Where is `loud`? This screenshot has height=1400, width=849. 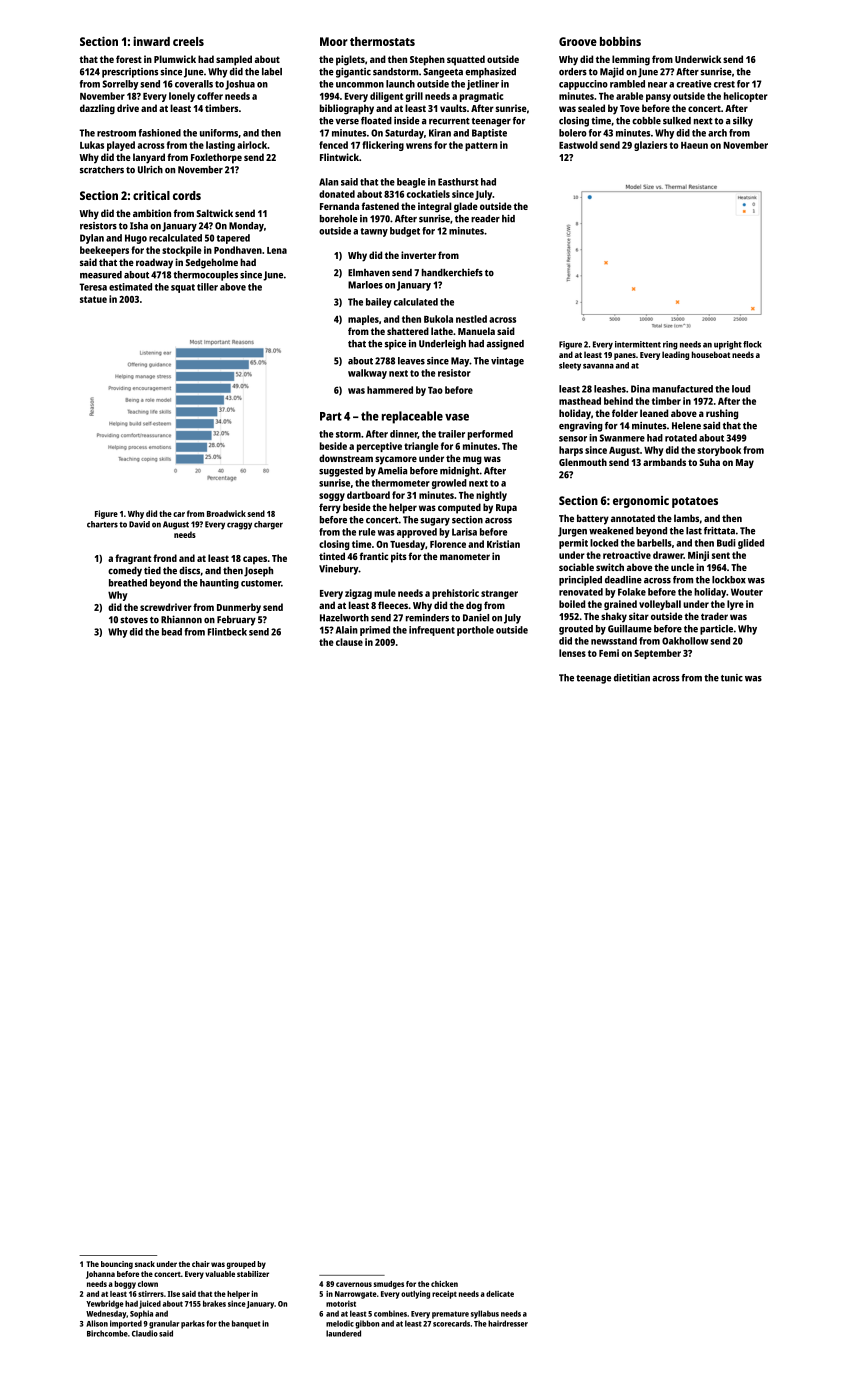
loud is located at coordinates (741, 389).
